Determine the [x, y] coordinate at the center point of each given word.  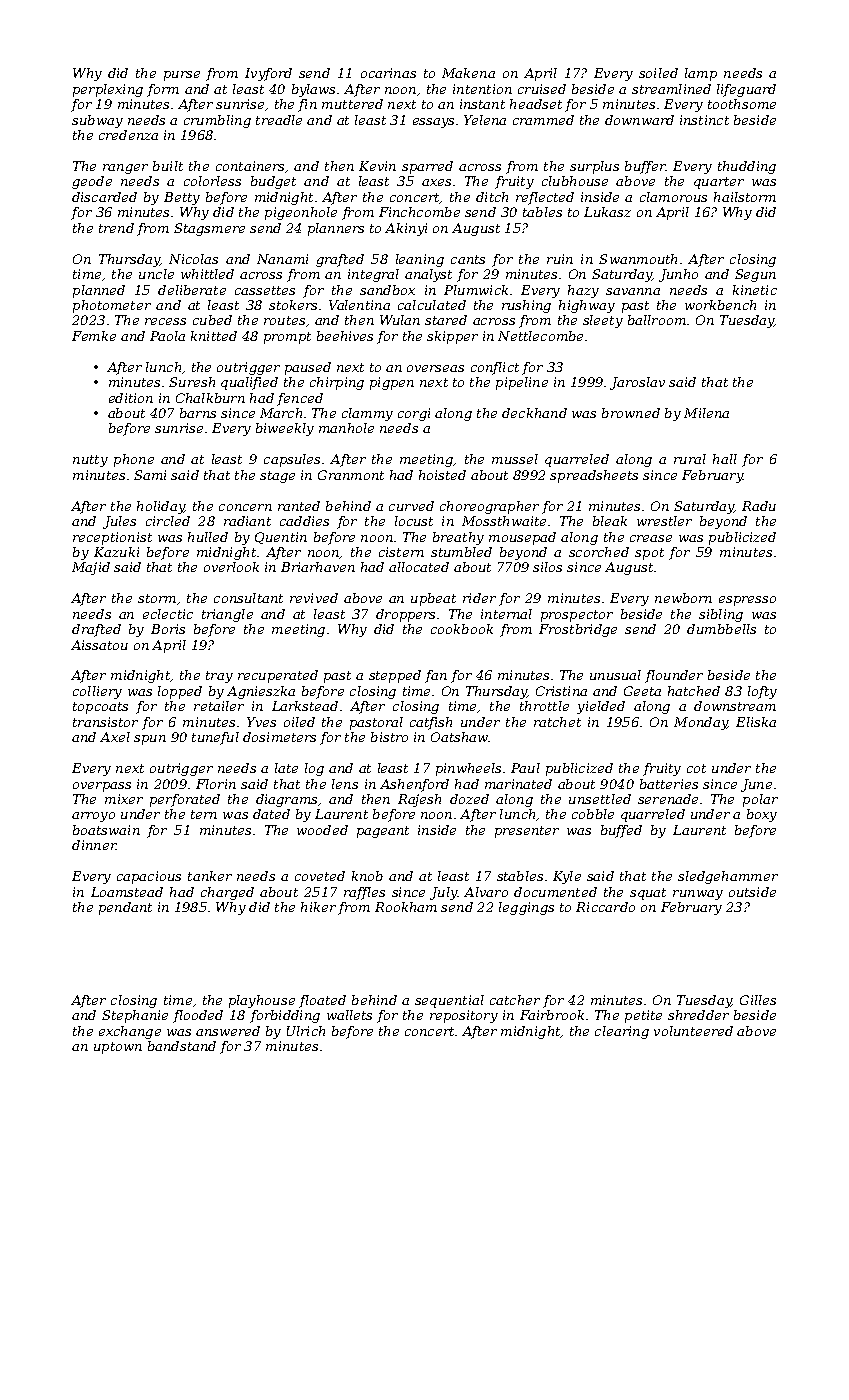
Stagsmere [209, 229]
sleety [603, 321]
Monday [700, 723]
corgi [414, 414]
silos [547, 567]
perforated [185, 800]
